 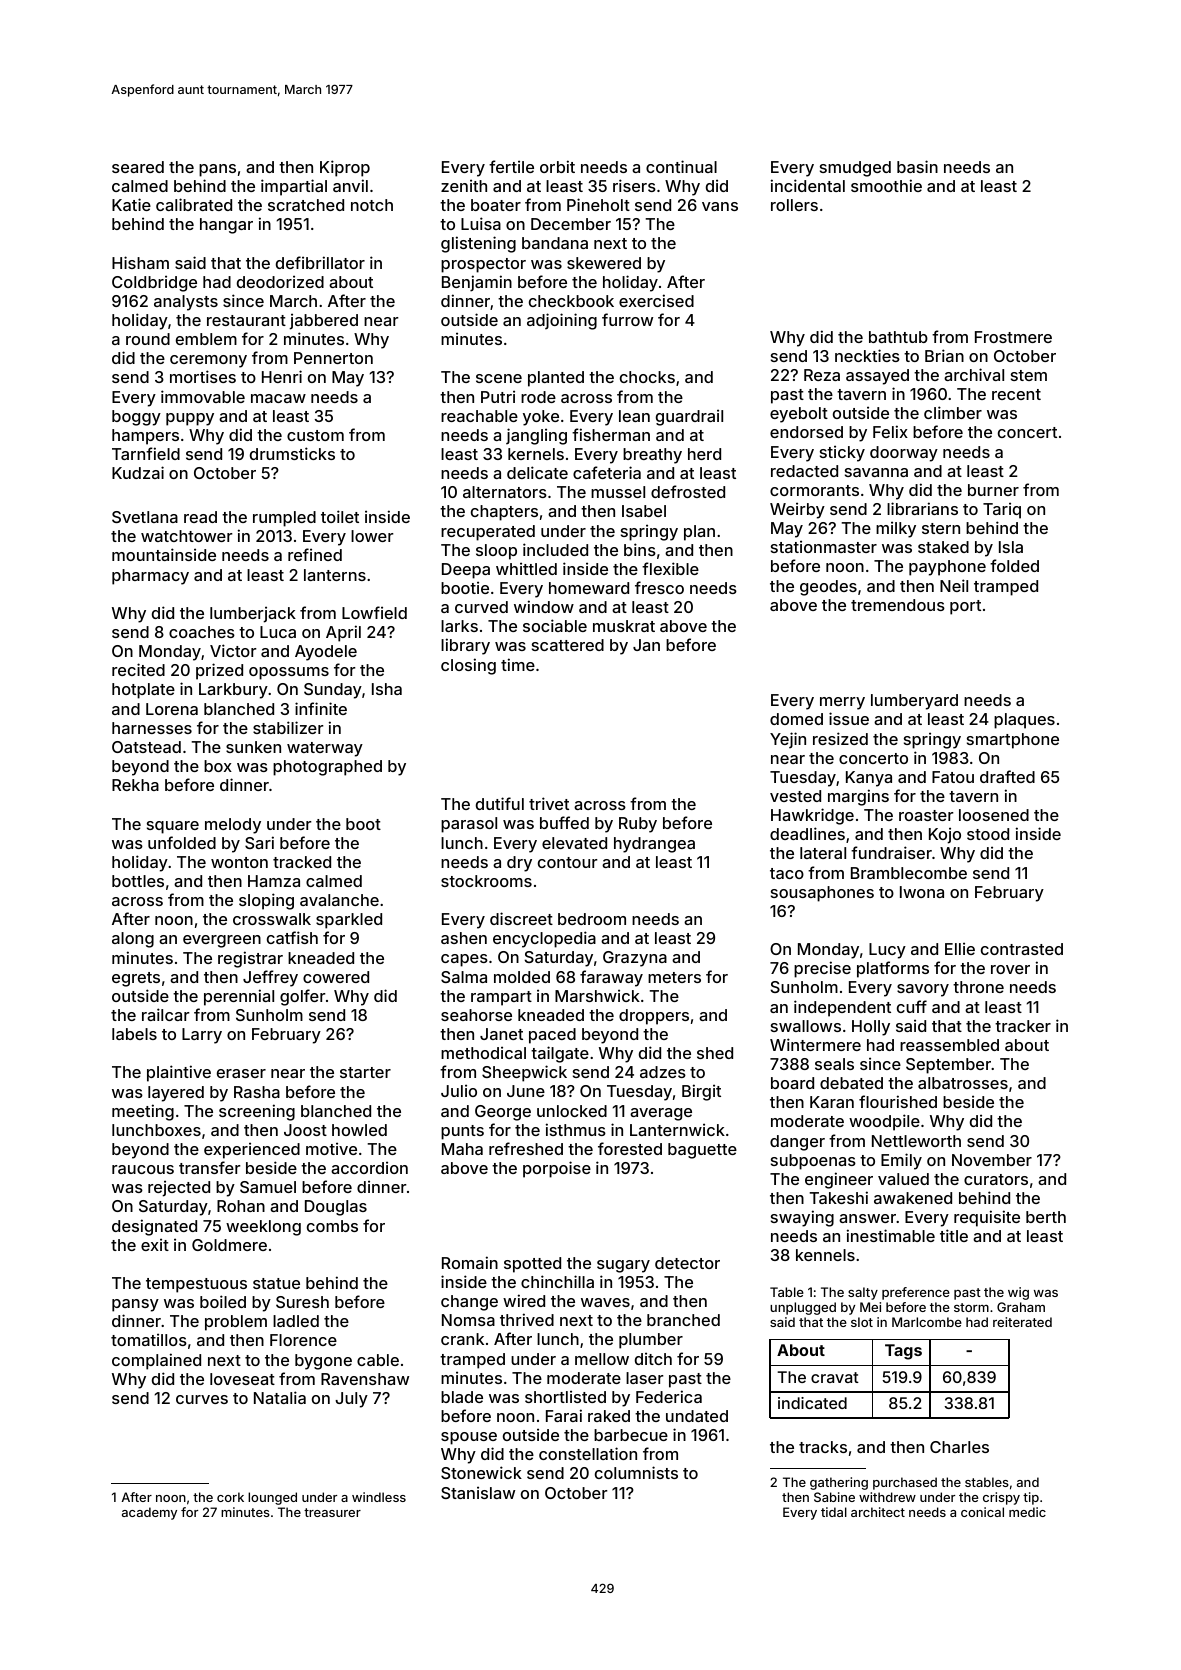 What do you see at coordinates (869, 779) in the page?
I see `Kanya` at bounding box center [869, 779].
